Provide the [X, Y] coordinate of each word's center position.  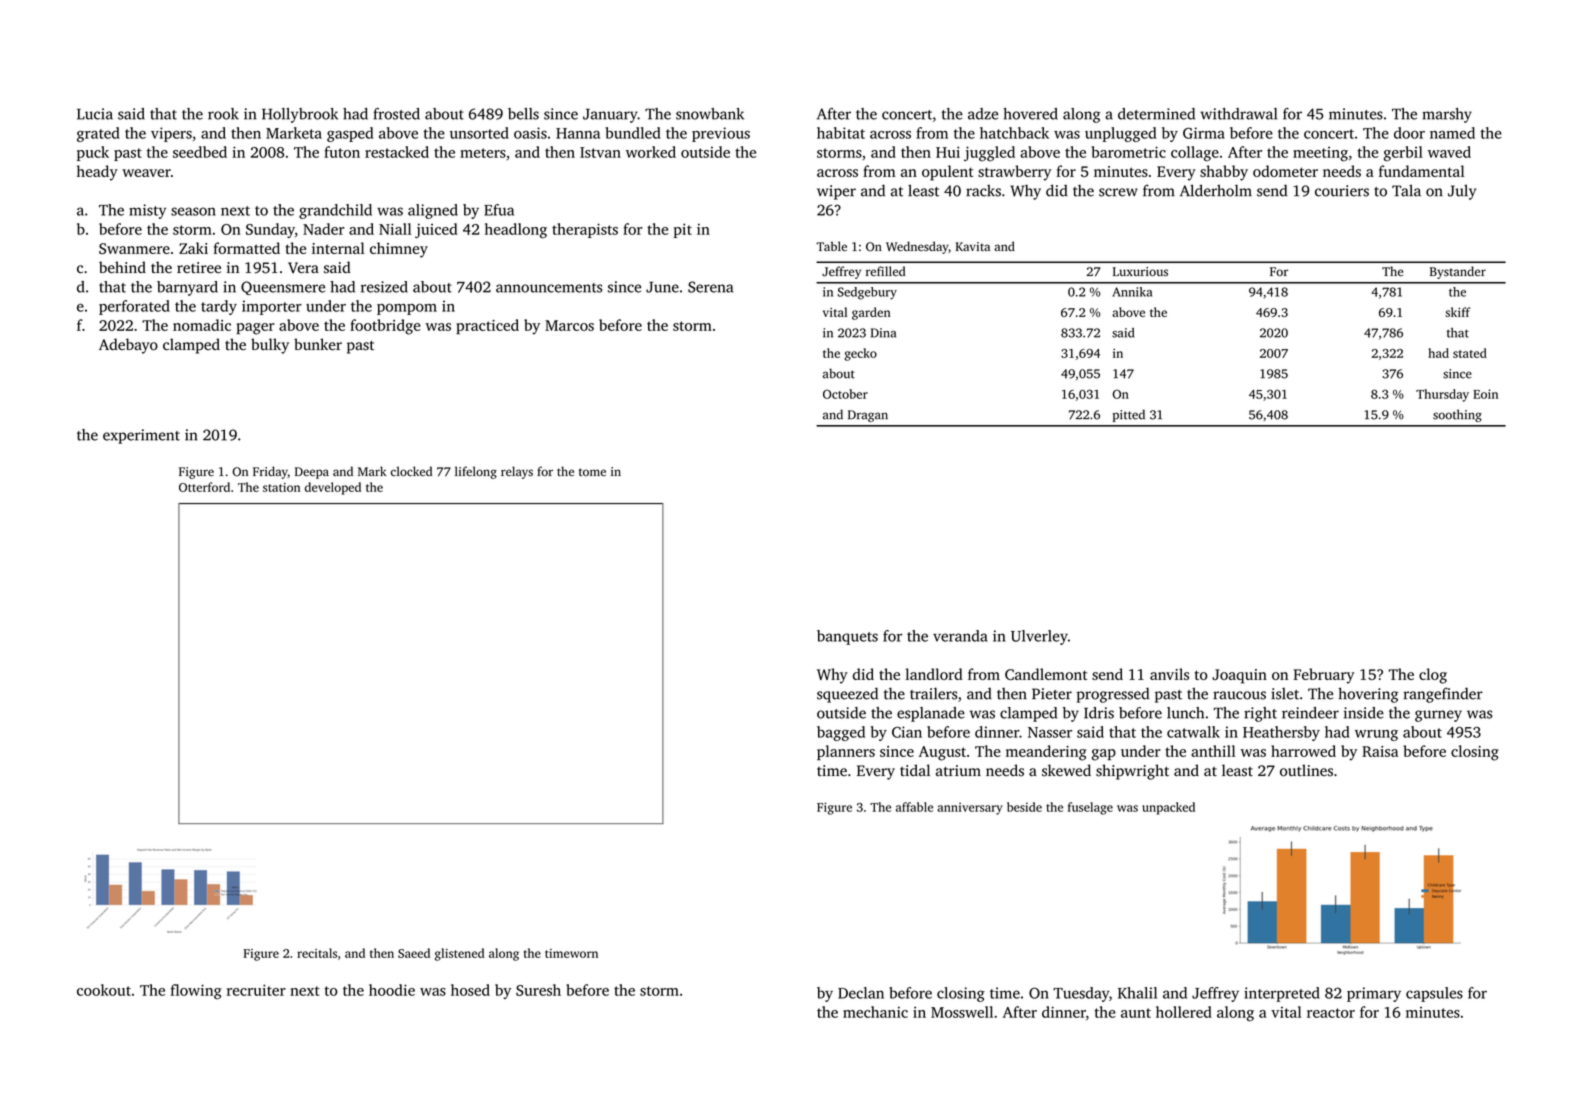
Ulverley [1039, 637]
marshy [1447, 115]
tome [592, 472]
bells [523, 114]
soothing [1457, 415]
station [281, 487]
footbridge [385, 327]
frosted [397, 114]
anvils [1169, 674]
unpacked [1168, 808]
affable [914, 807]
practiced [487, 326]
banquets [847, 637]
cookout [104, 990]
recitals [317, 953]
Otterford [204, 487]
